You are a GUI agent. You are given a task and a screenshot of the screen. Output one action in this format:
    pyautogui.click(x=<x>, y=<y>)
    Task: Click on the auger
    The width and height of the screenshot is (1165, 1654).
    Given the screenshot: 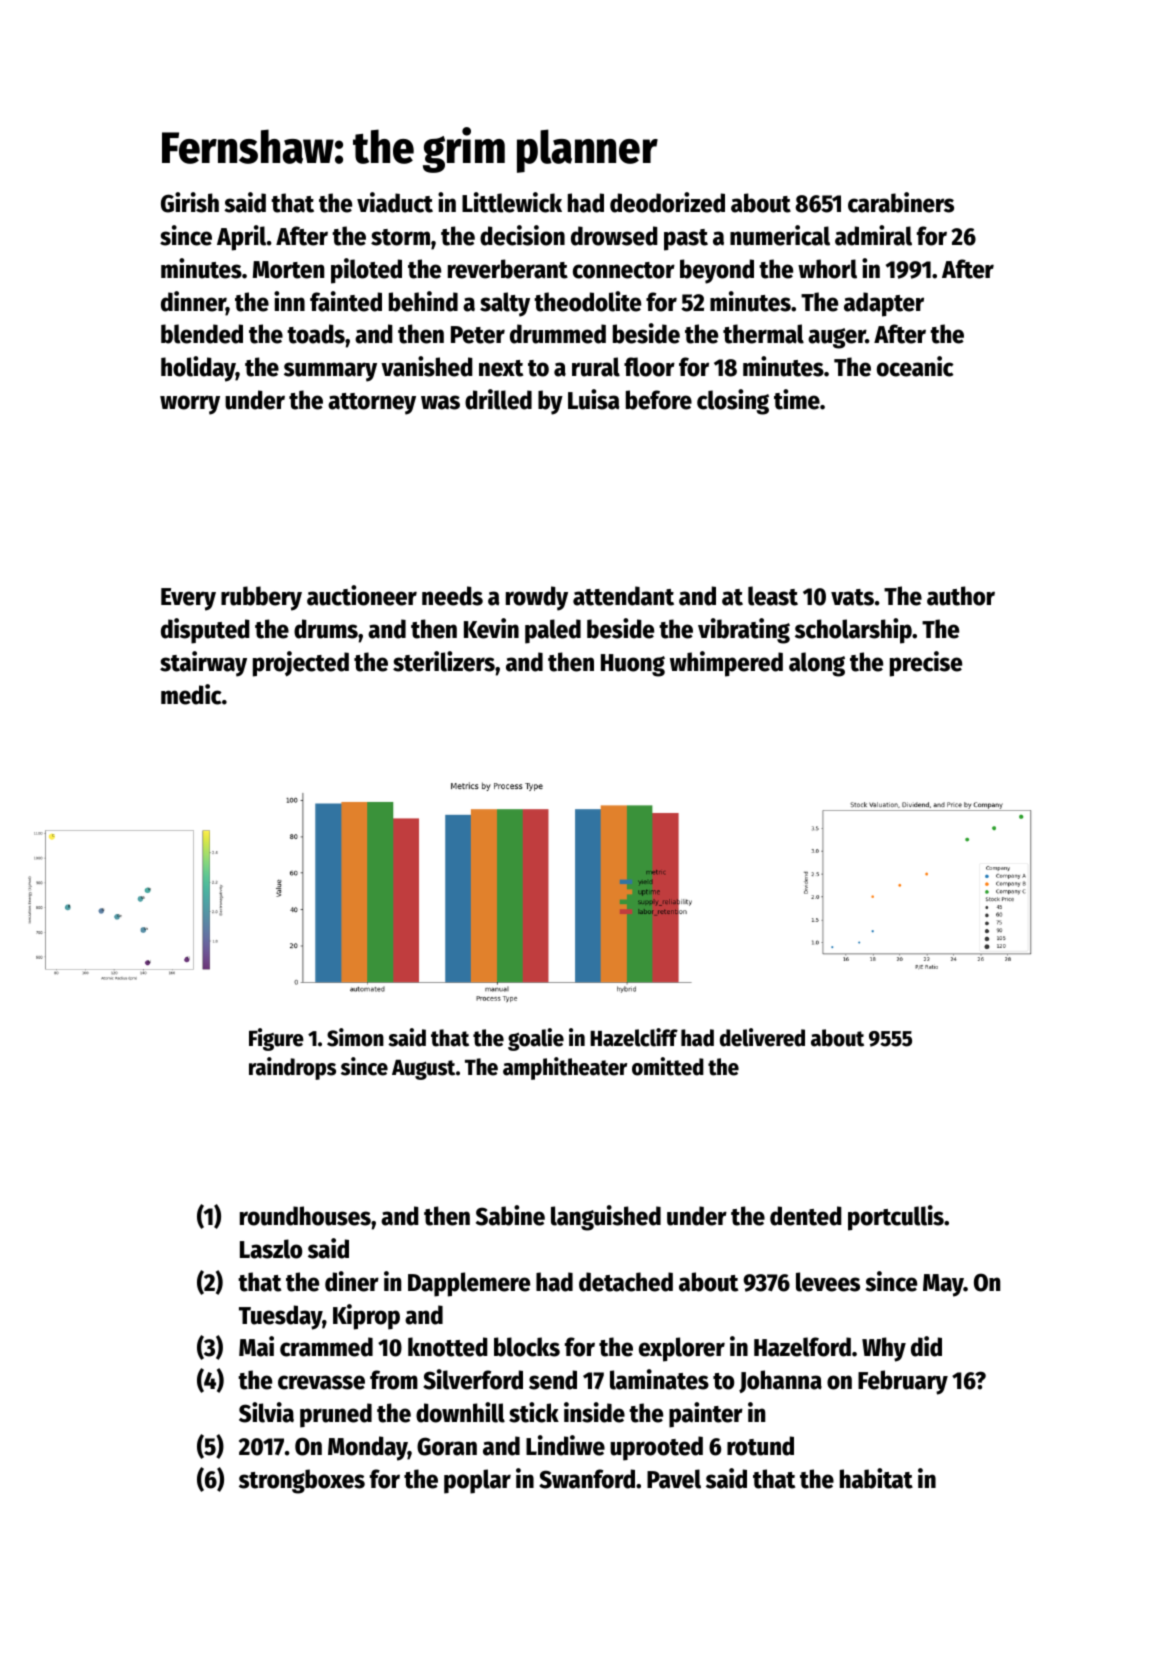 What is the action you would take?
    pyautogui.click(x=837, y=338)
